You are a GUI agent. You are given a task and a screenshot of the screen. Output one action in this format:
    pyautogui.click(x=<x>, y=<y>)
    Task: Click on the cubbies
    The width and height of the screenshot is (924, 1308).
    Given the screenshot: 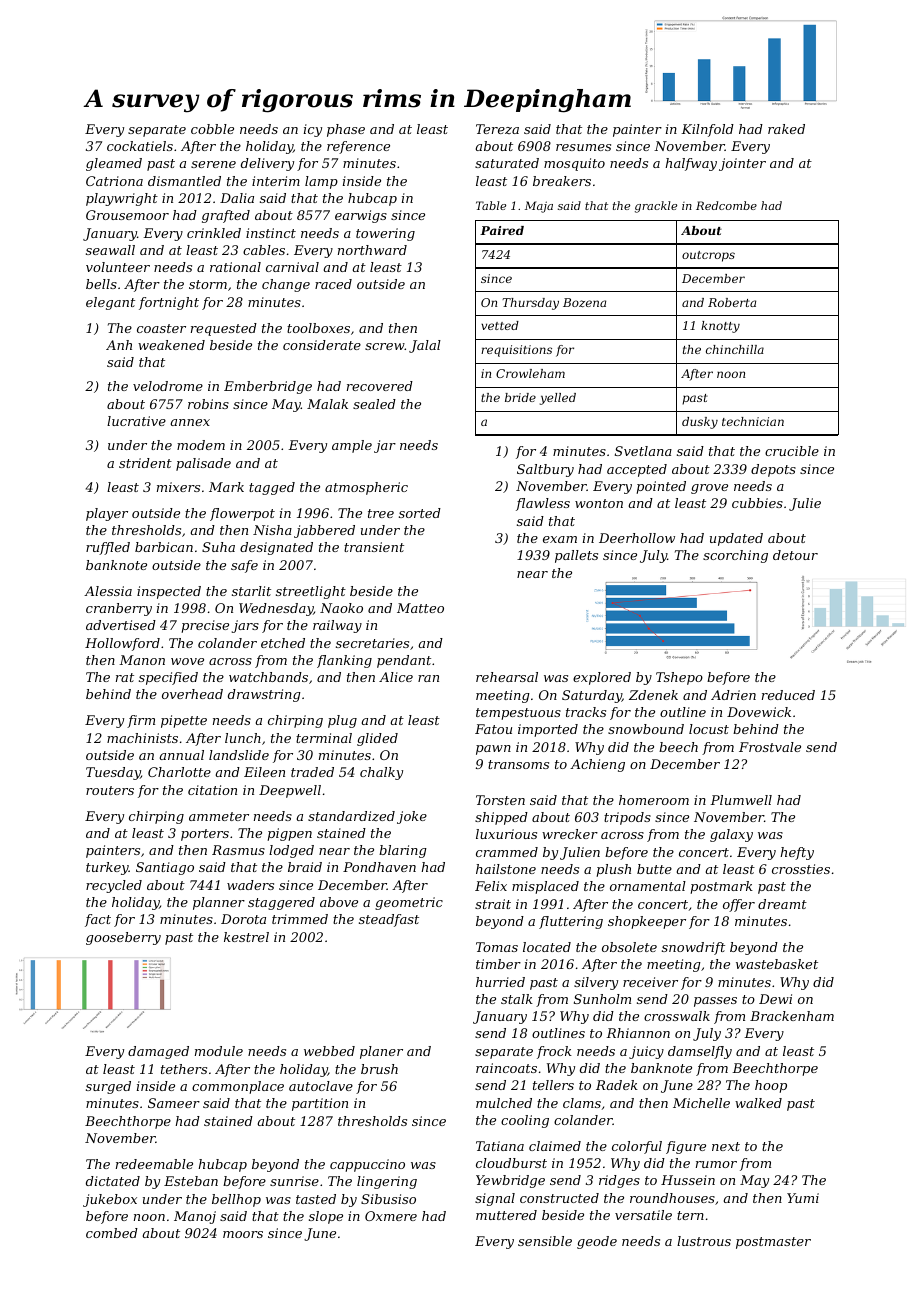 What is the action you would take?
    pyautogui.click(x=757, y=503)
